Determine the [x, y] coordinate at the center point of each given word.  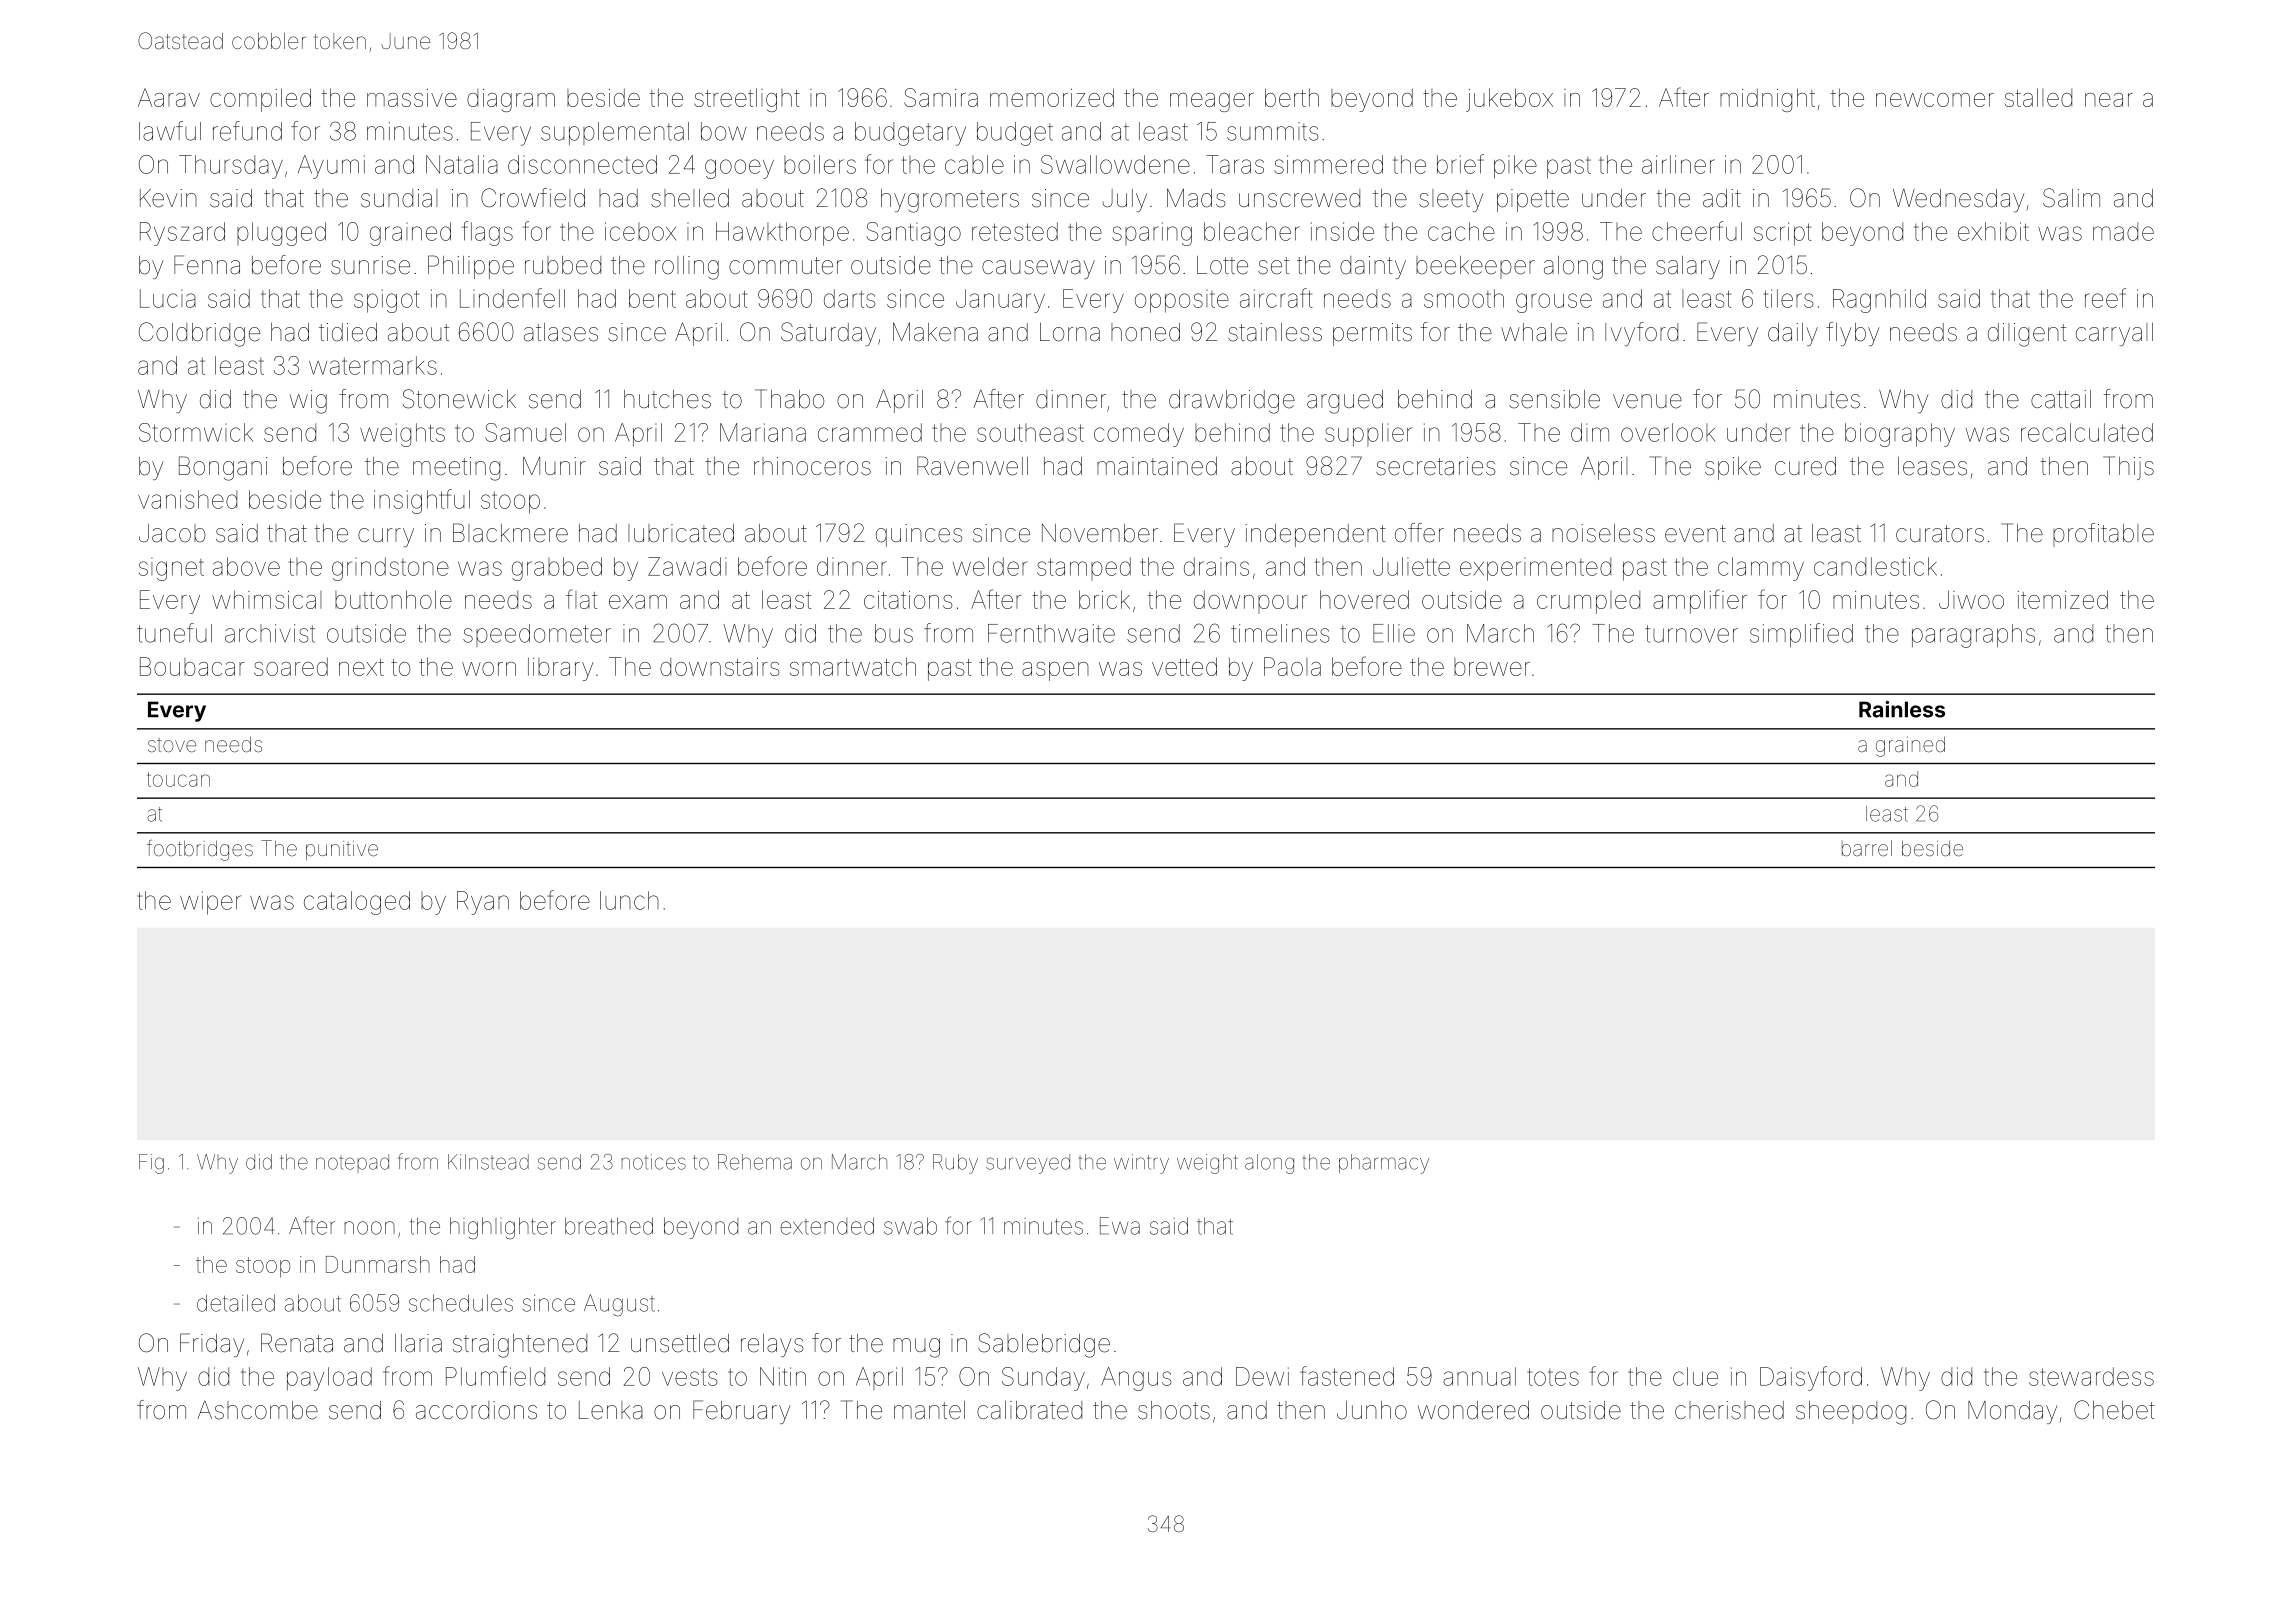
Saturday [828, 334]
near [2109, 100]
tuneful [174, 633]
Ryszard [182, 234]
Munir [554, 466]
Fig [151, 1164]
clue [1695, 1376]
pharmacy [1384, 1164]
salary [1688, 267]
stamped [1084, 568]
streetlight [747, 100]
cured [1805, 466]
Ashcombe [257, 1410]
